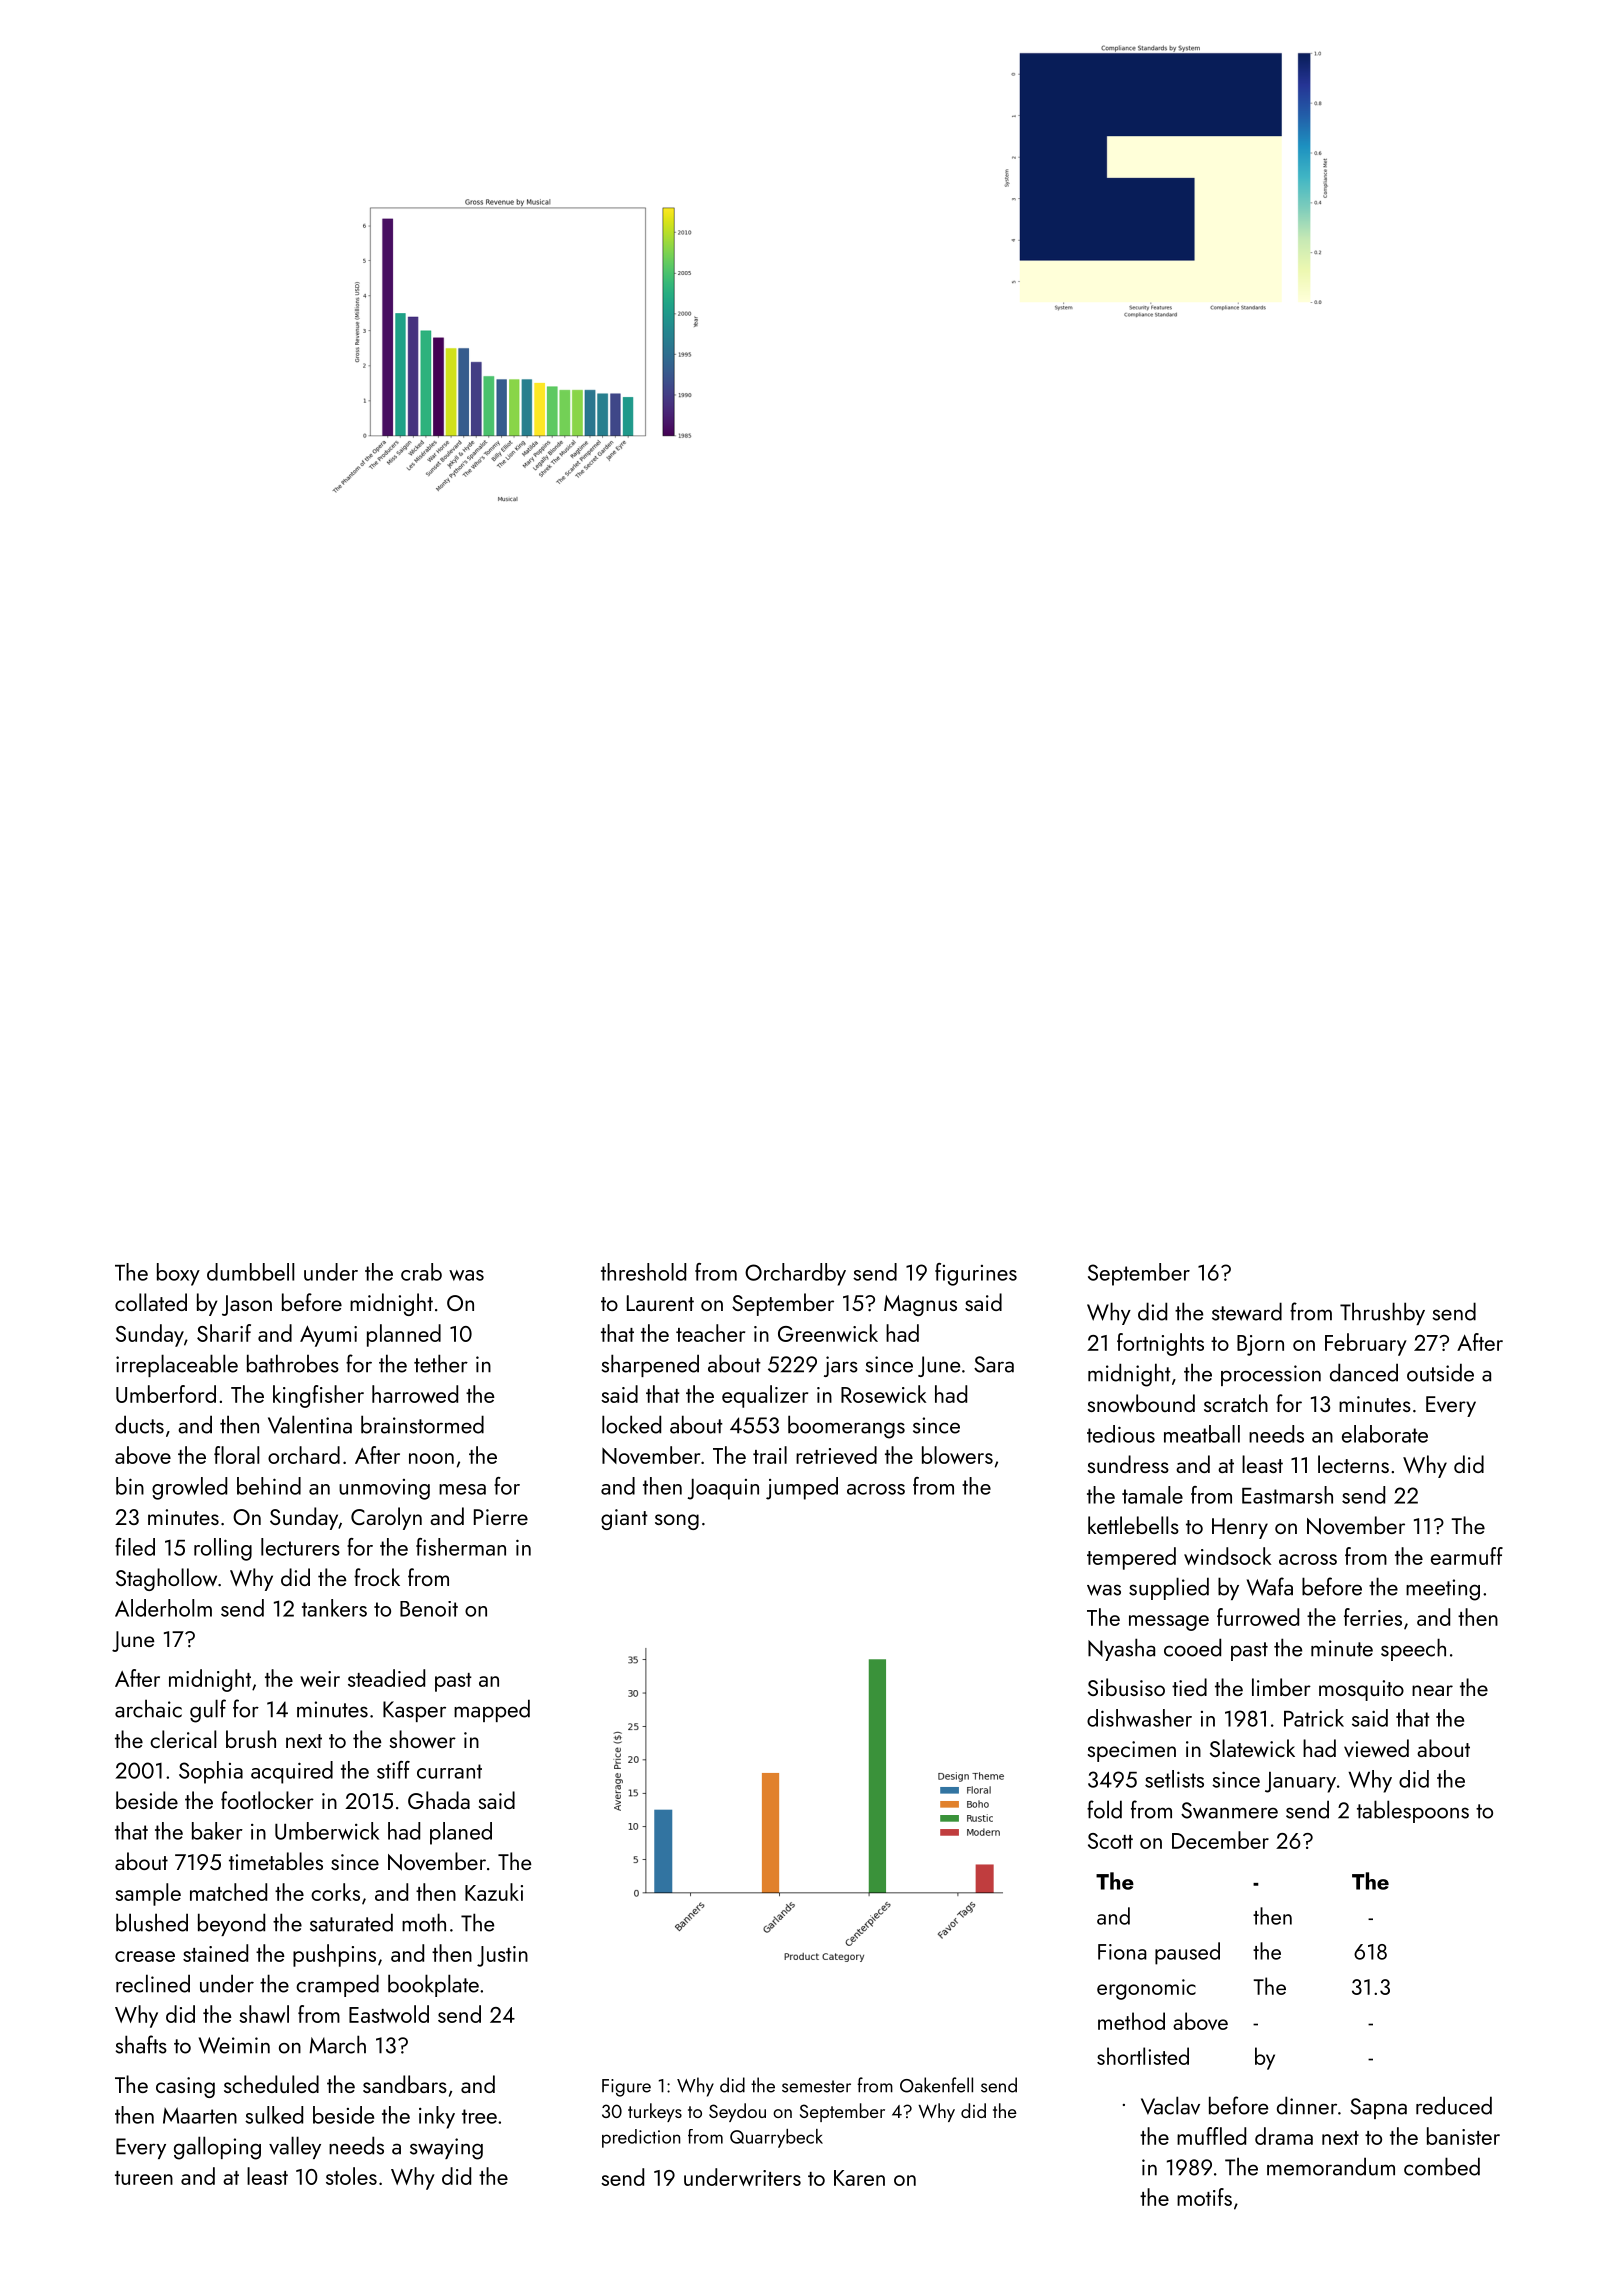 This page has height=2292, width=1620. I want to click on corks, so click(335, 1892).
